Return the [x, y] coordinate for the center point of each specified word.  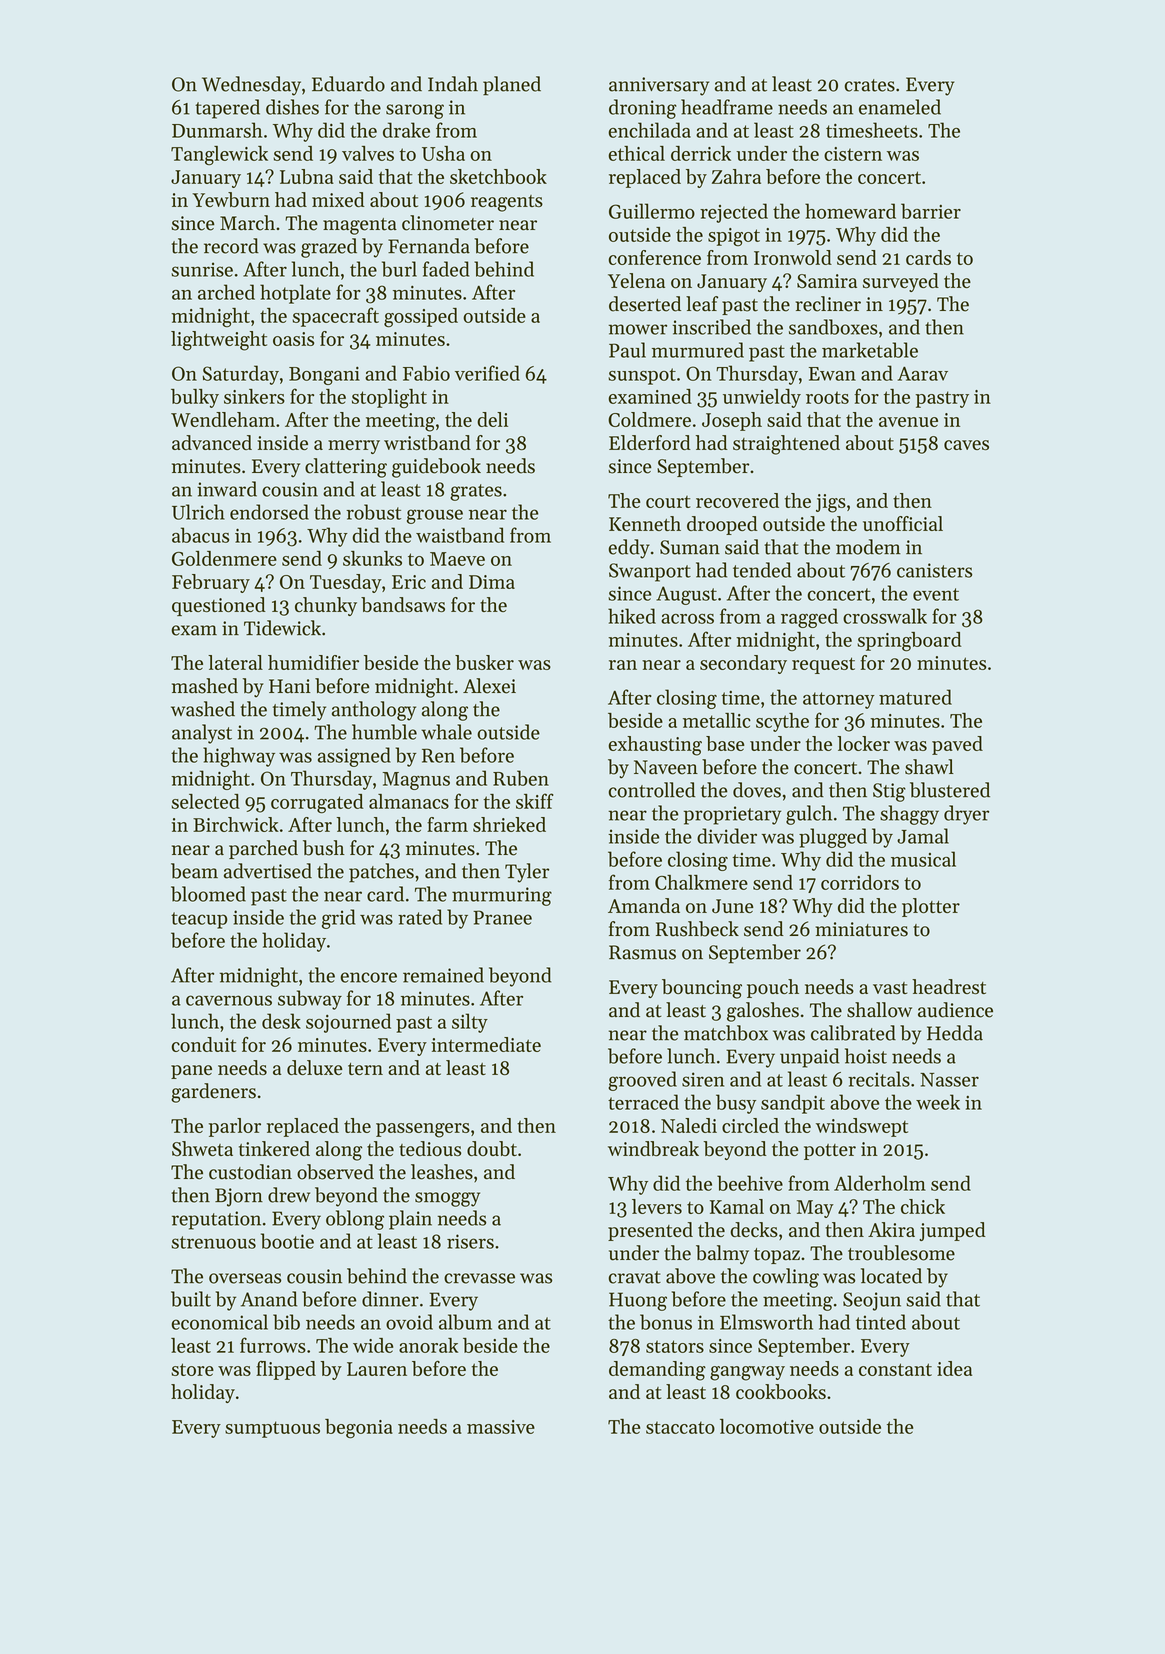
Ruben [521, 778]
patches [381, 873]
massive [501, 1427]
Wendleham [223, 419]
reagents [507, 203]
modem [868, 547]
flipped [286, 1370]
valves [368, 153]
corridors [860, 882]
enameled [900, 107]
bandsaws [403, 604]
